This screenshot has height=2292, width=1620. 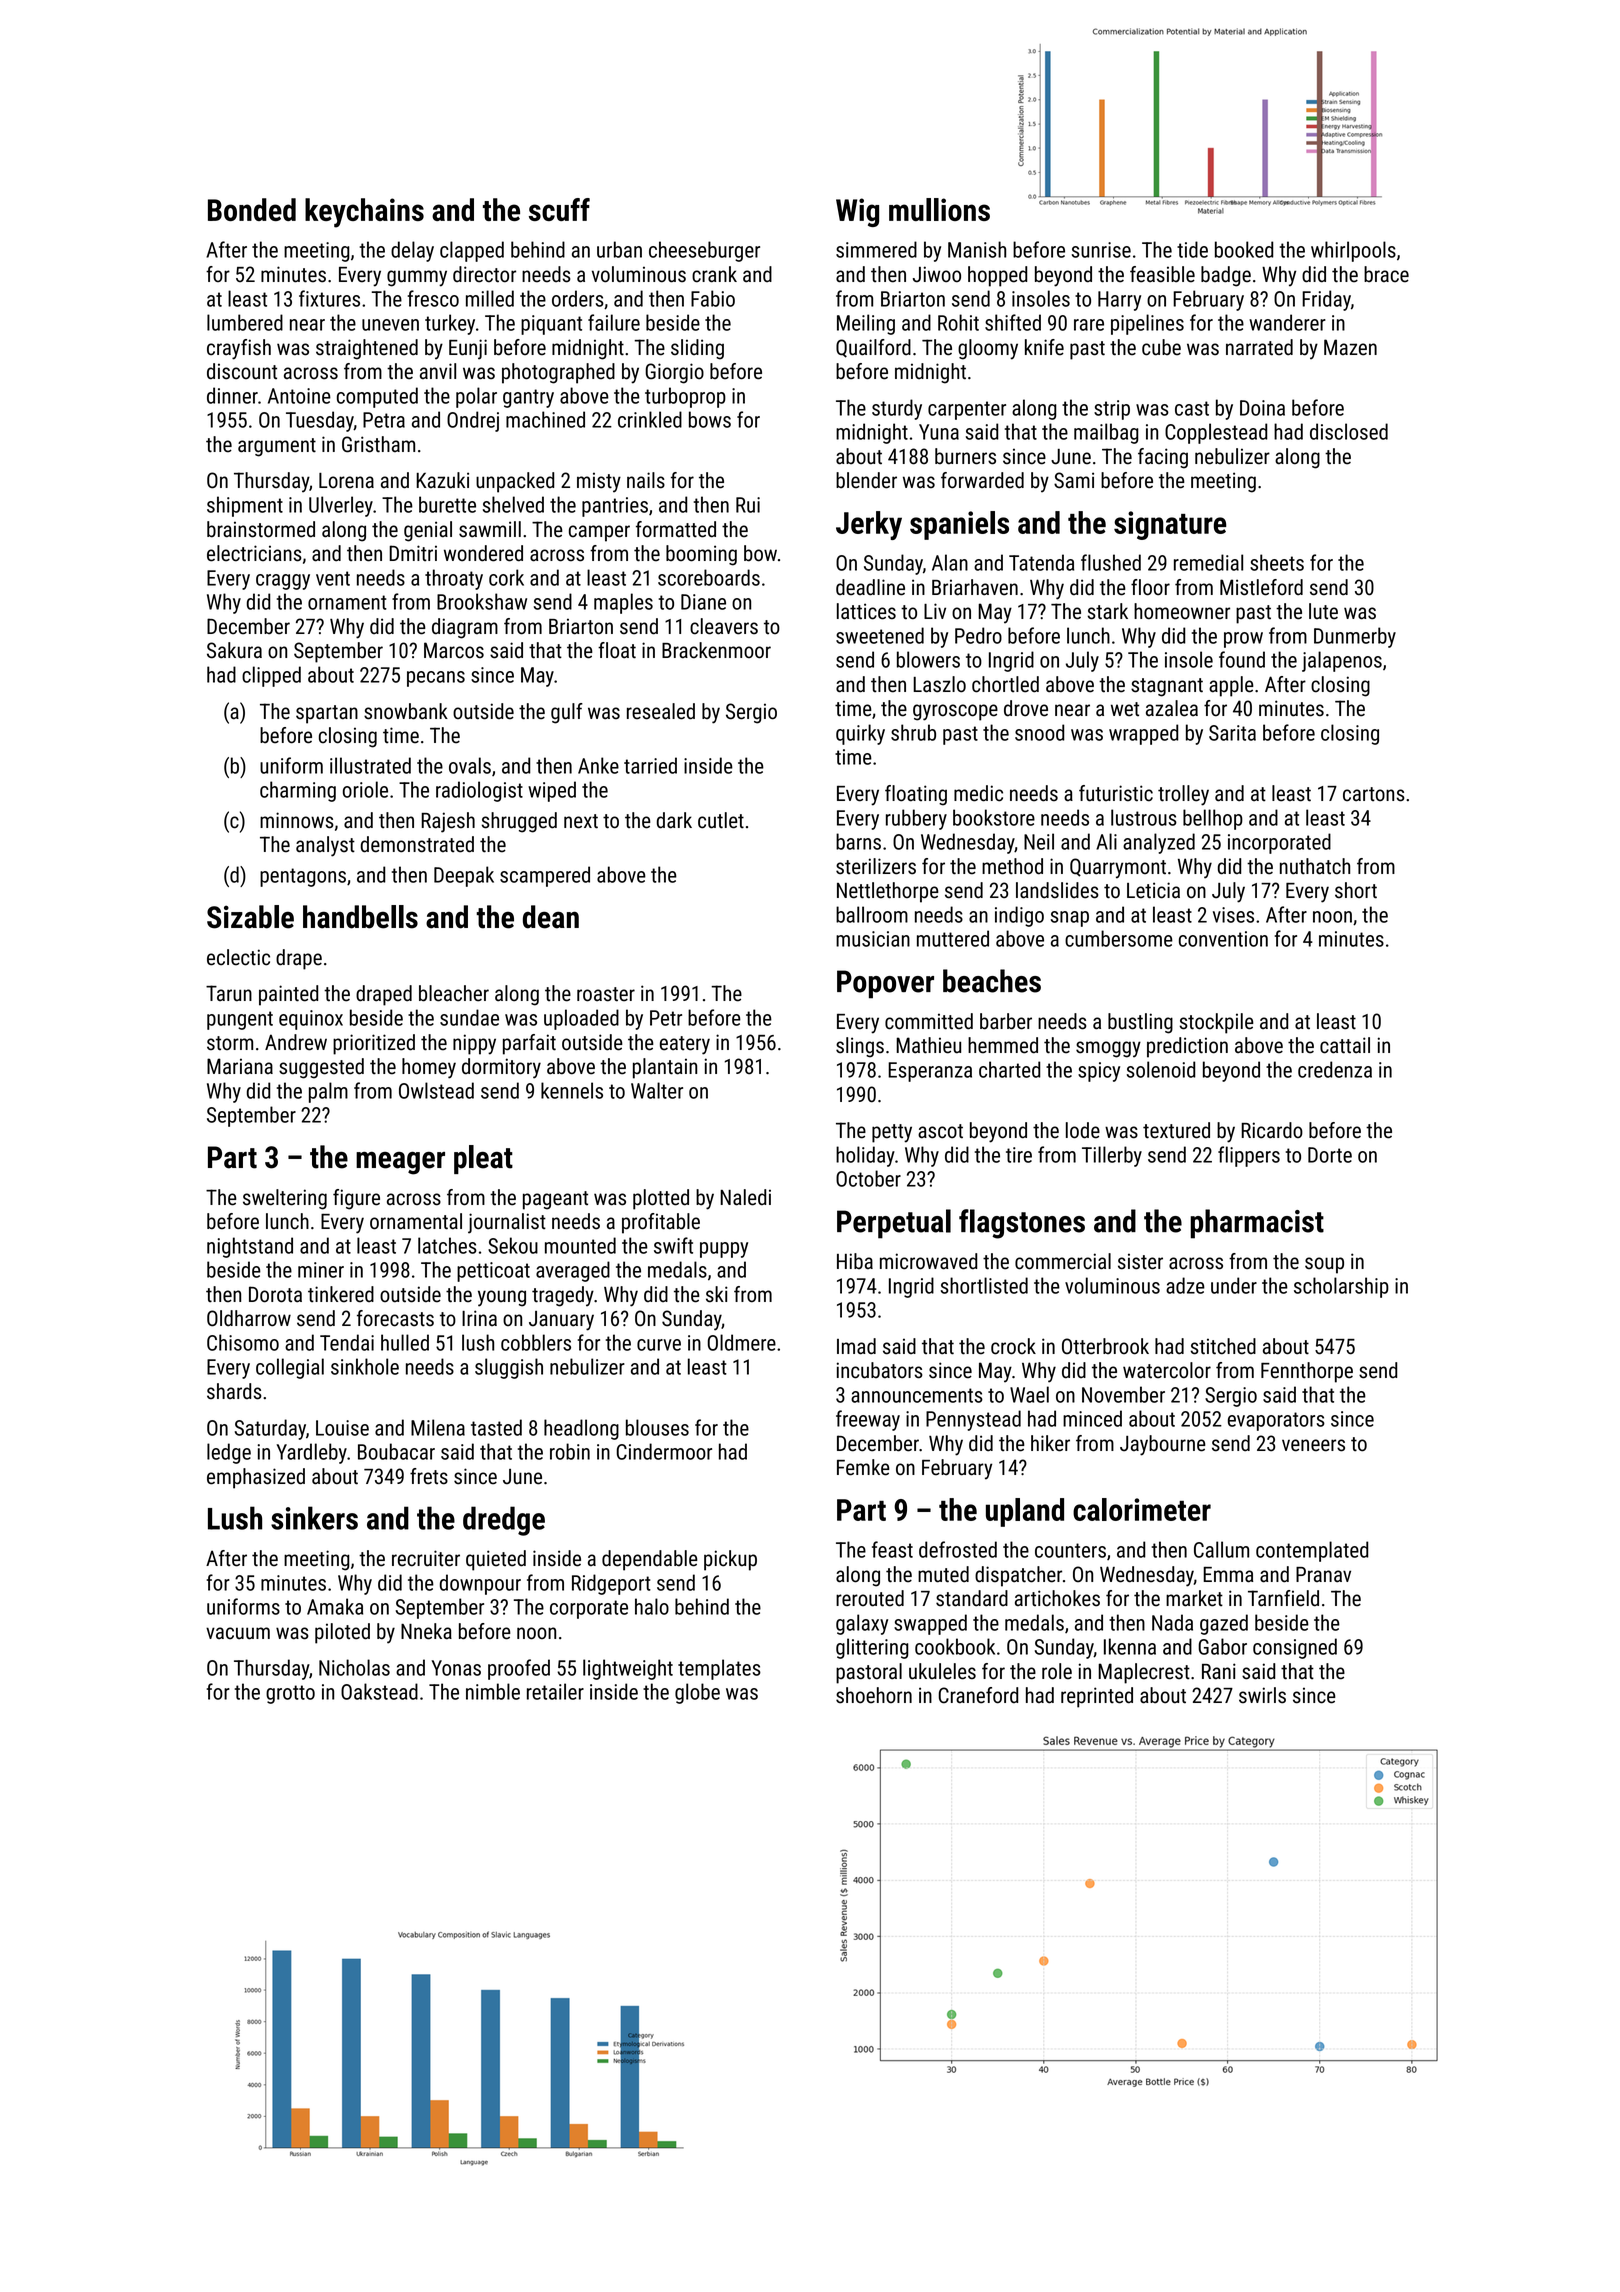 What do you see at coordinates (704, 251) in the screenshot?
I see `cheeseburger` at bounding box center [704, 251].
